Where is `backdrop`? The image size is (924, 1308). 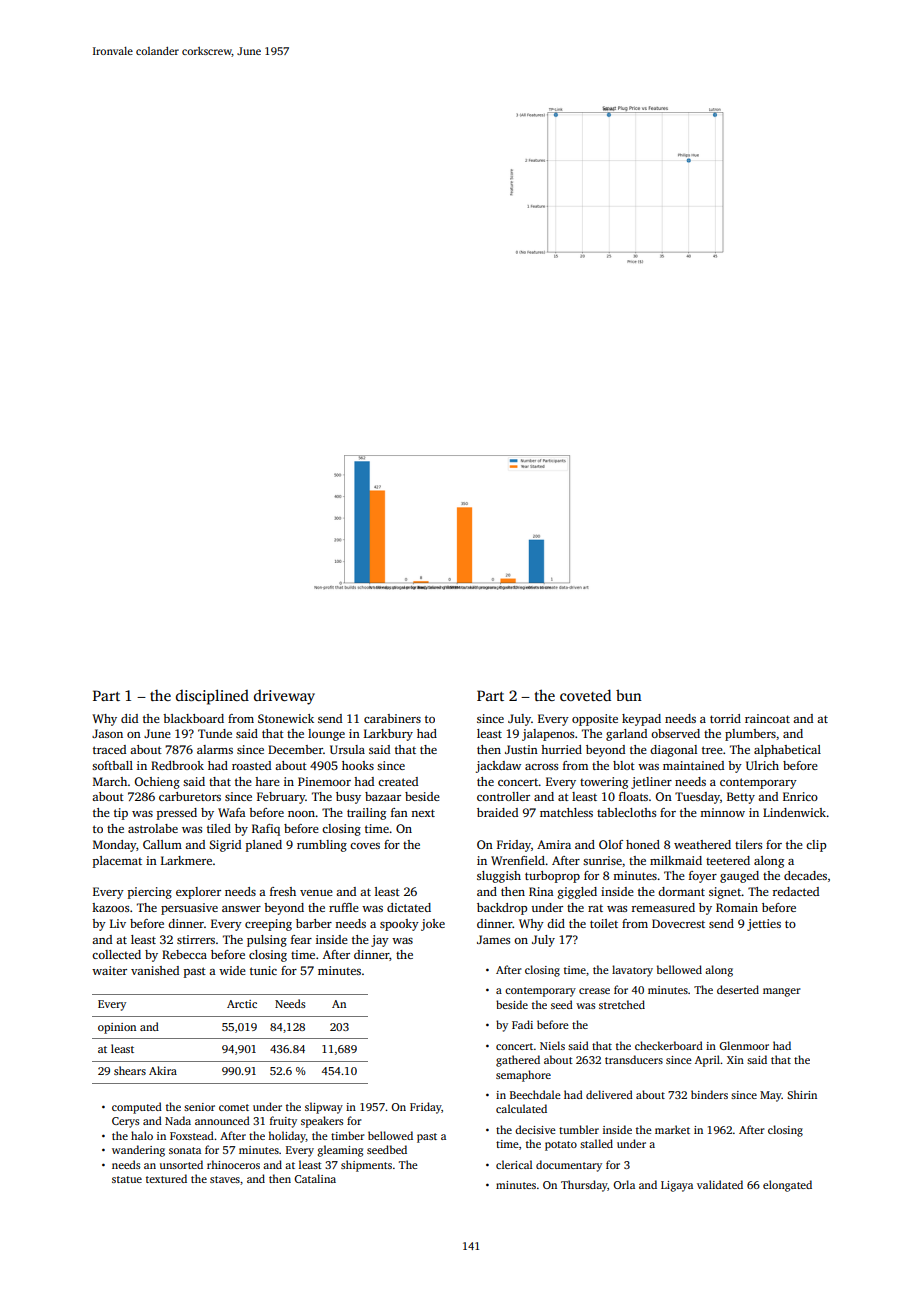 backdrop is located at coordinates (502, 909).
